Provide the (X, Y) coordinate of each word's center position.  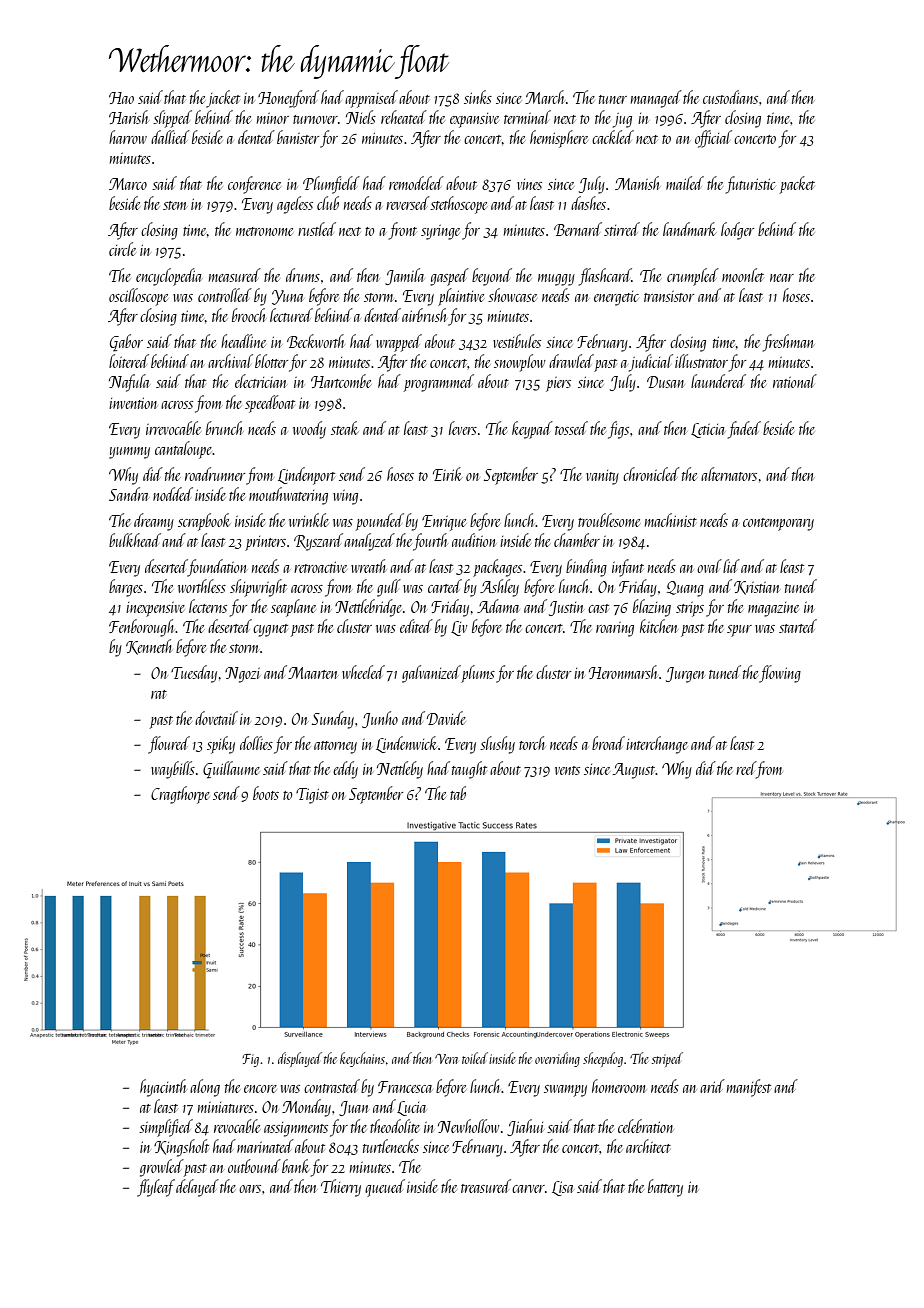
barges (126, 588)
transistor (669, 296)
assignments (296, 1129)
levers (463, 428)
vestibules (517, 341)
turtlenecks (391, 1146)
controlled (225, 295)
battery (665, 1188)
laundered (718, 381)
